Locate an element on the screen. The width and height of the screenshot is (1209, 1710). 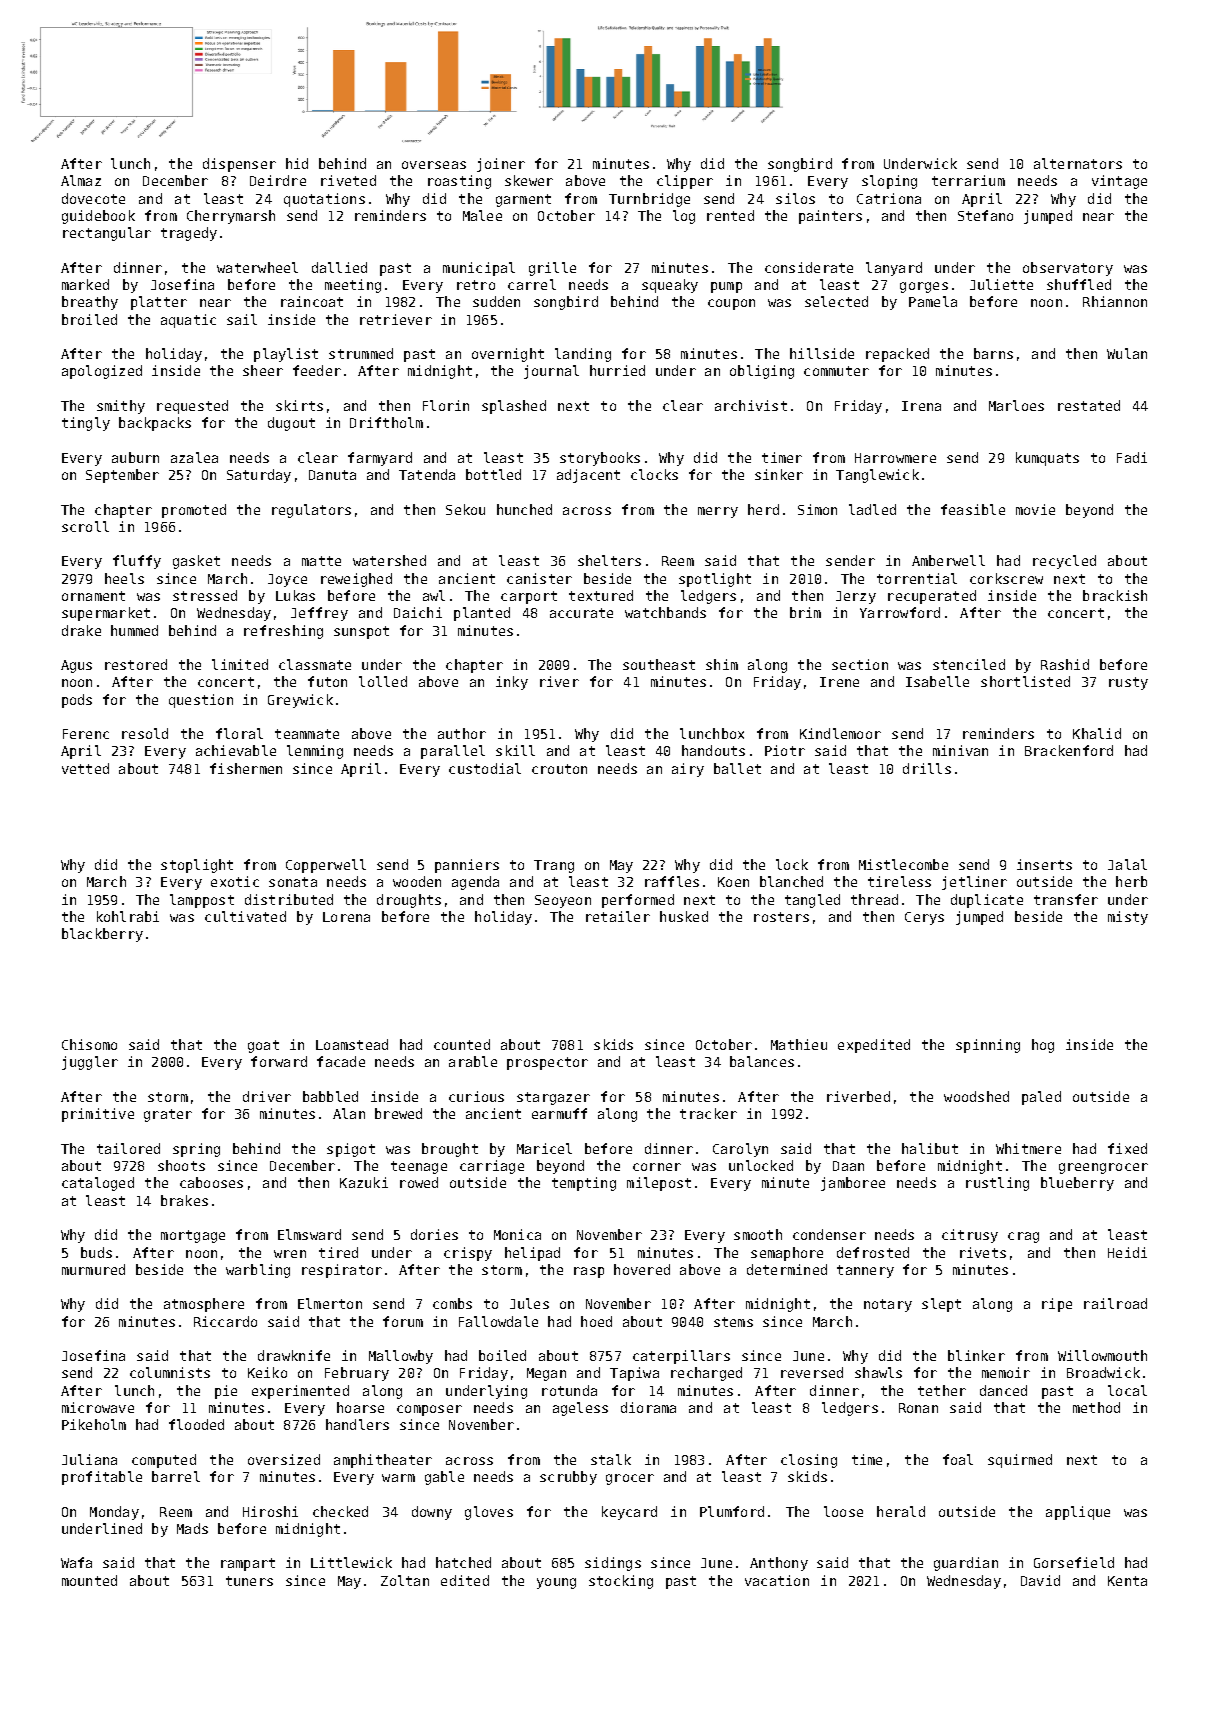
Mathieu is located at coordinates (799, 1044).
